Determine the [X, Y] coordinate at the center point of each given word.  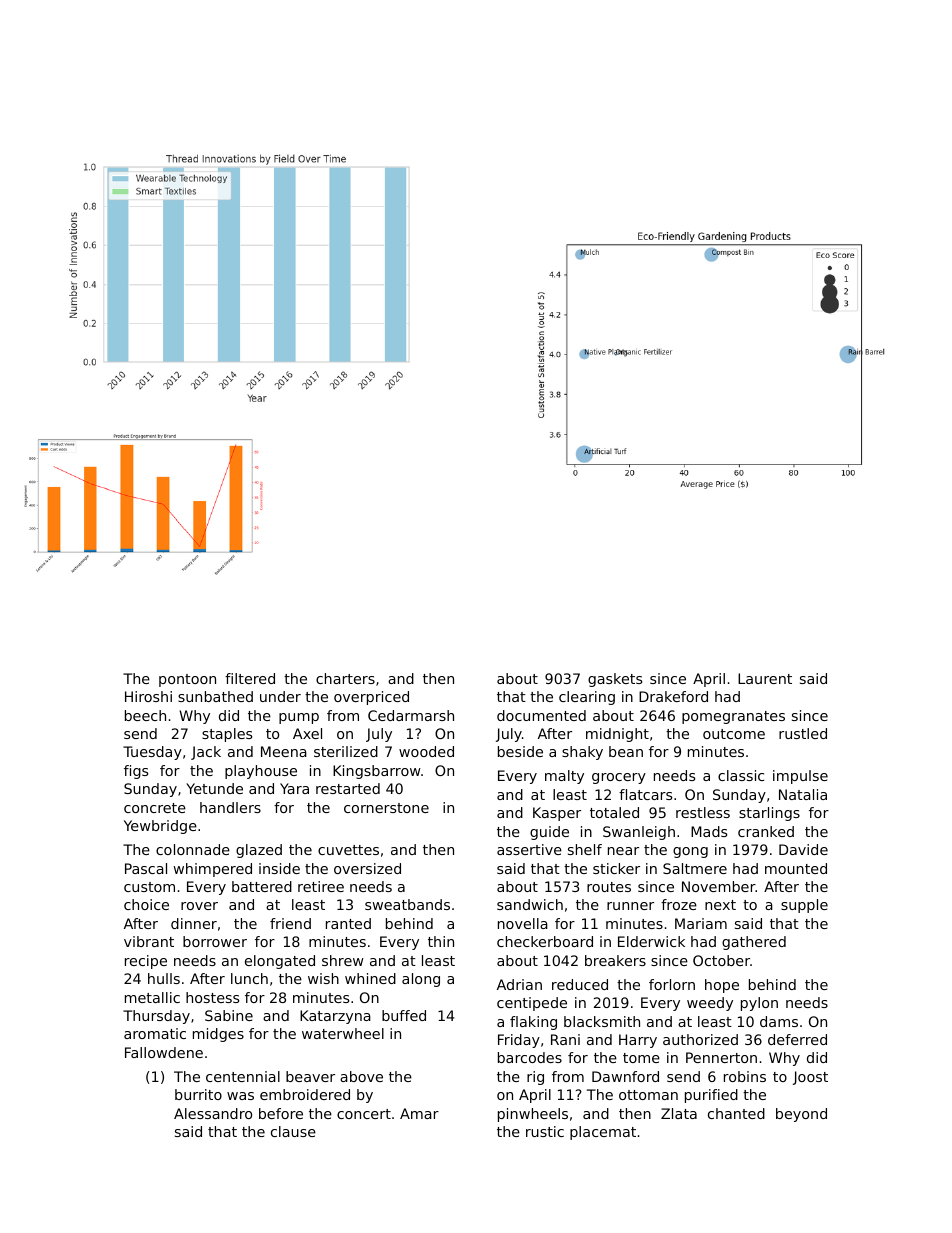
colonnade [193, 849]
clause [293, 1131]
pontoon [187, 680]
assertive [529, 849]
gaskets [615, 680]
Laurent [765, 678]
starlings [769, 814]
